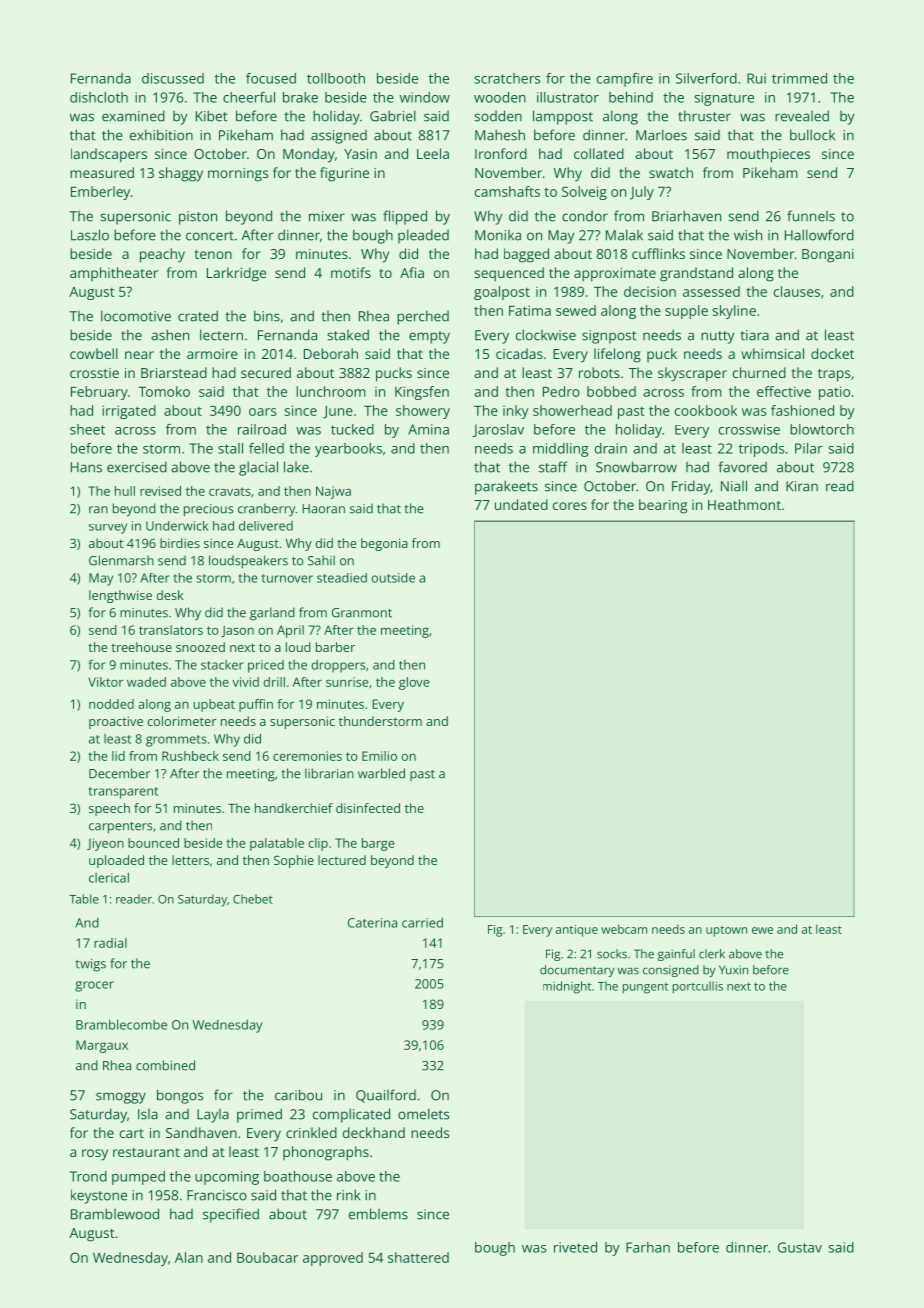  What do you see at coordinates (87, 429) in the screenshot?
I see `sheet` at bounding box center [87, 429].
